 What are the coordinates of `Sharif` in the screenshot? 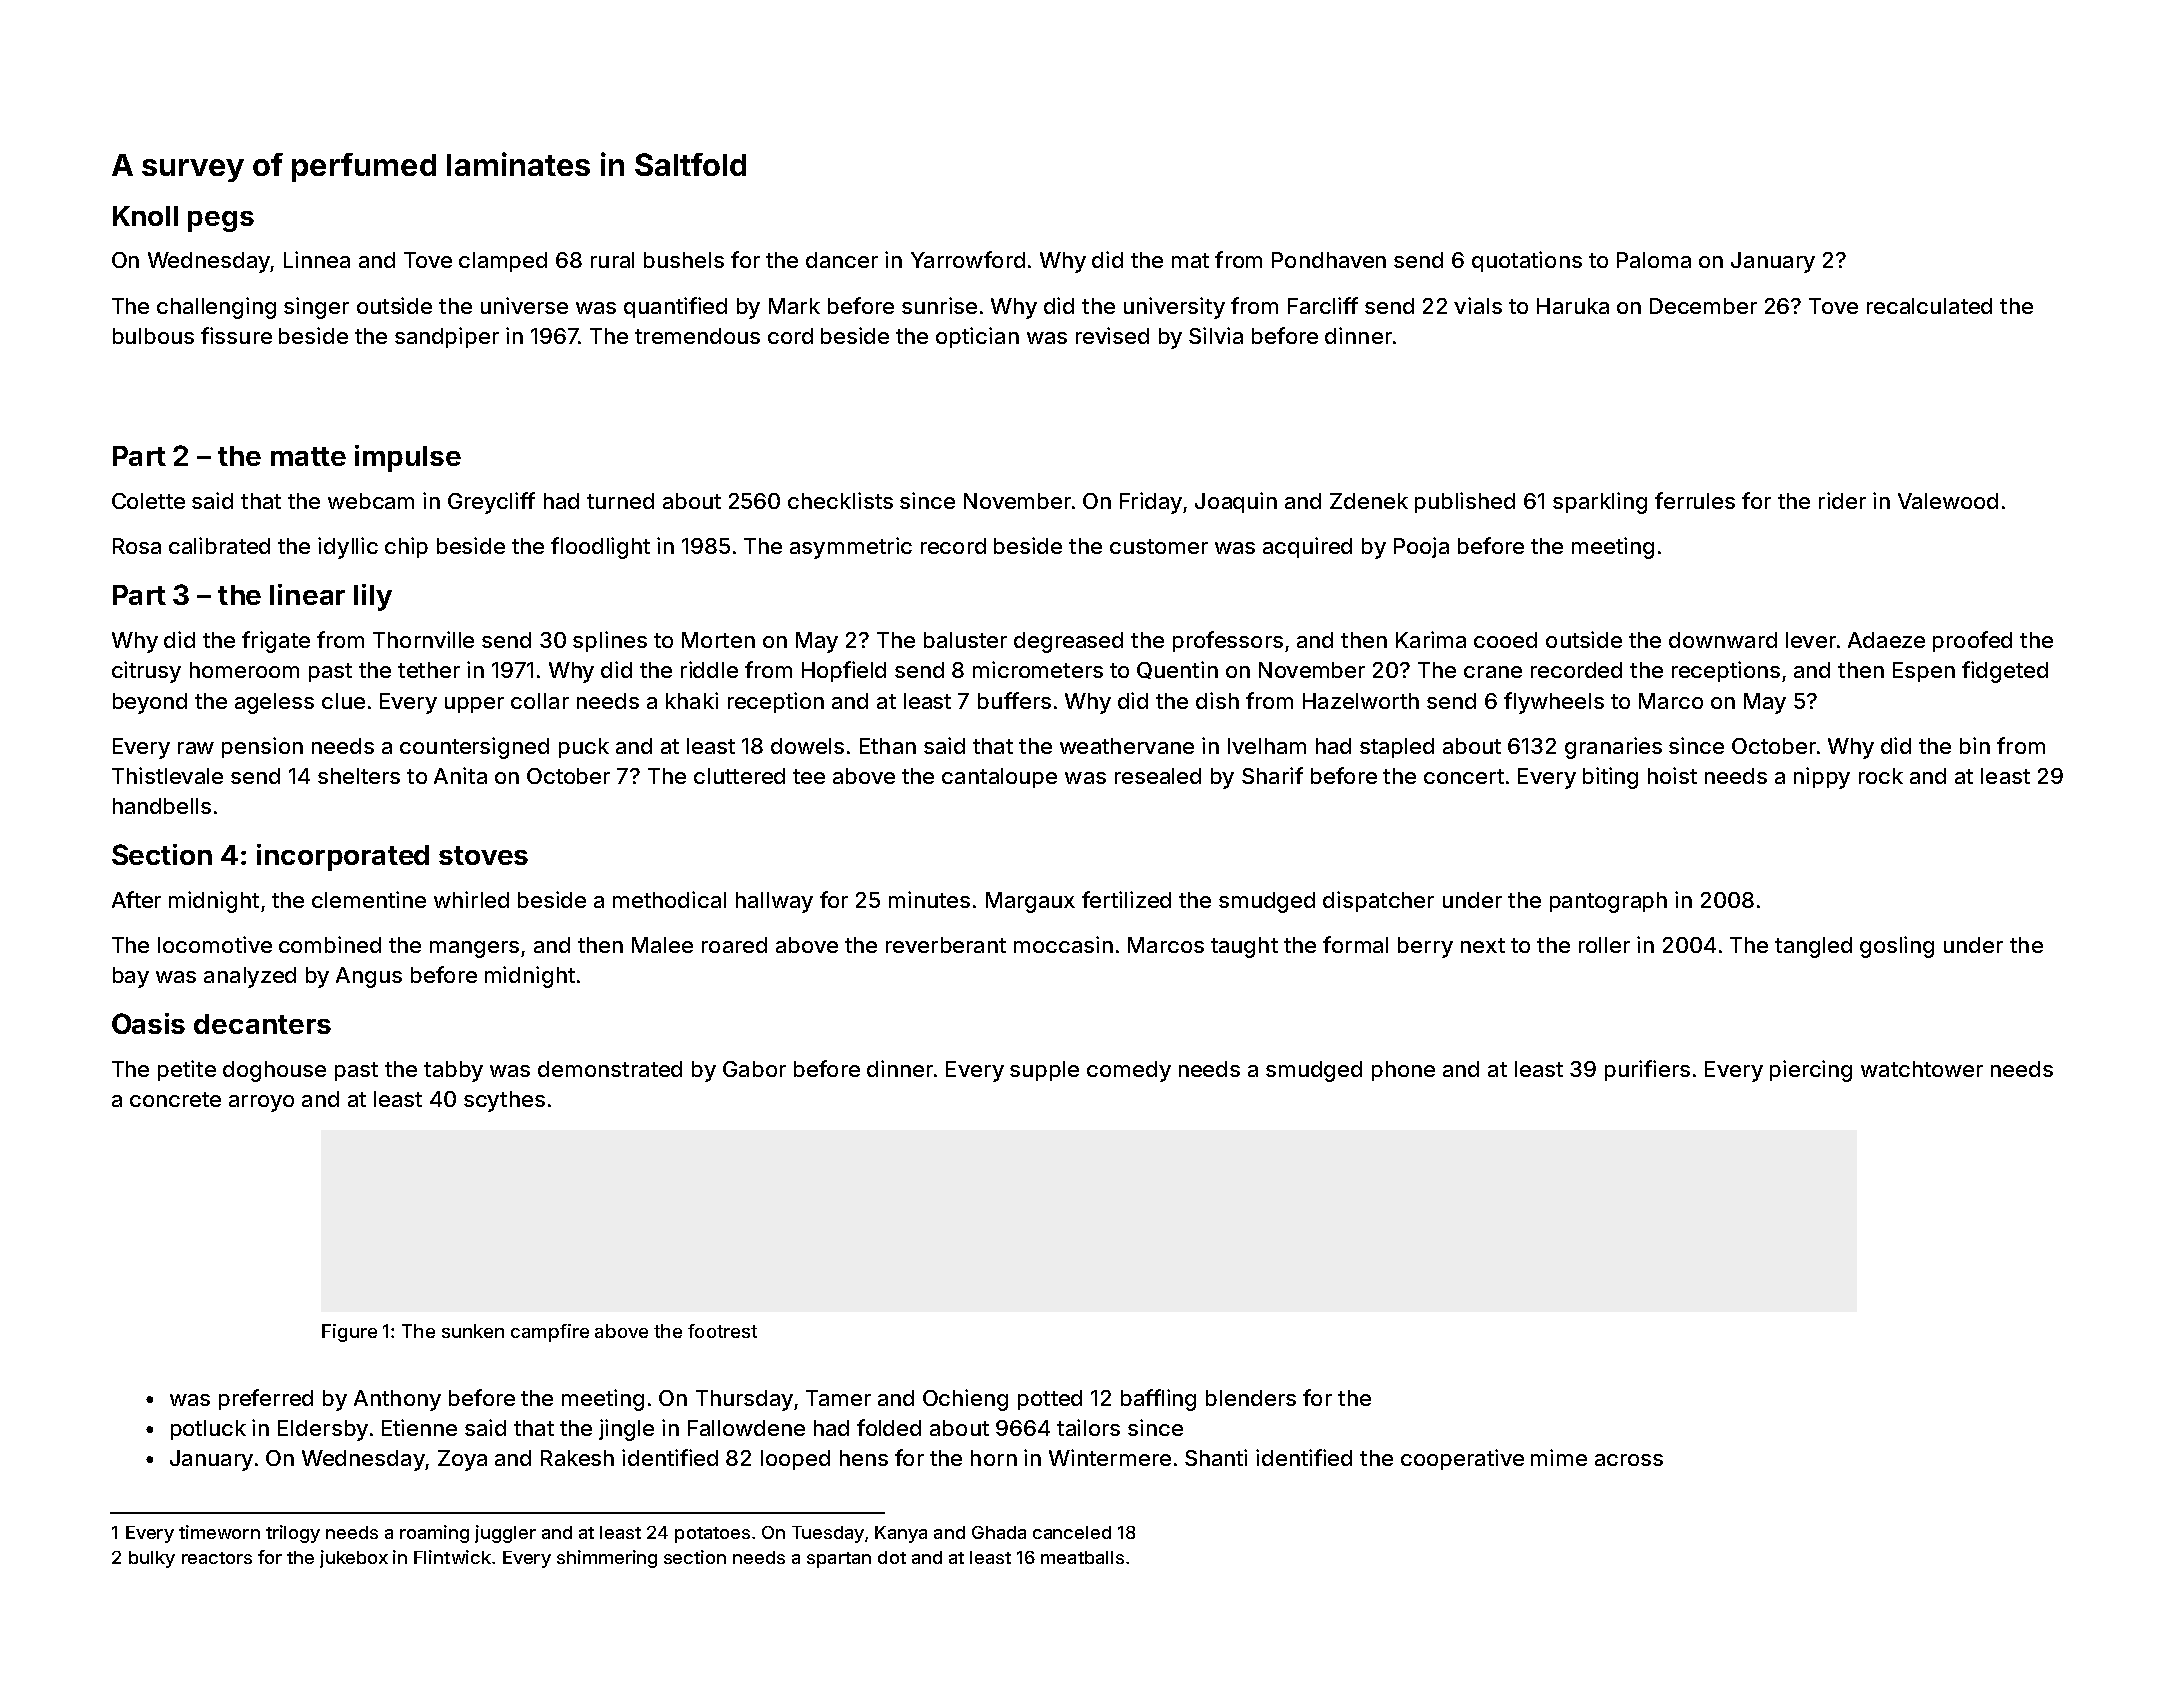 It's located at (1272, 775).
